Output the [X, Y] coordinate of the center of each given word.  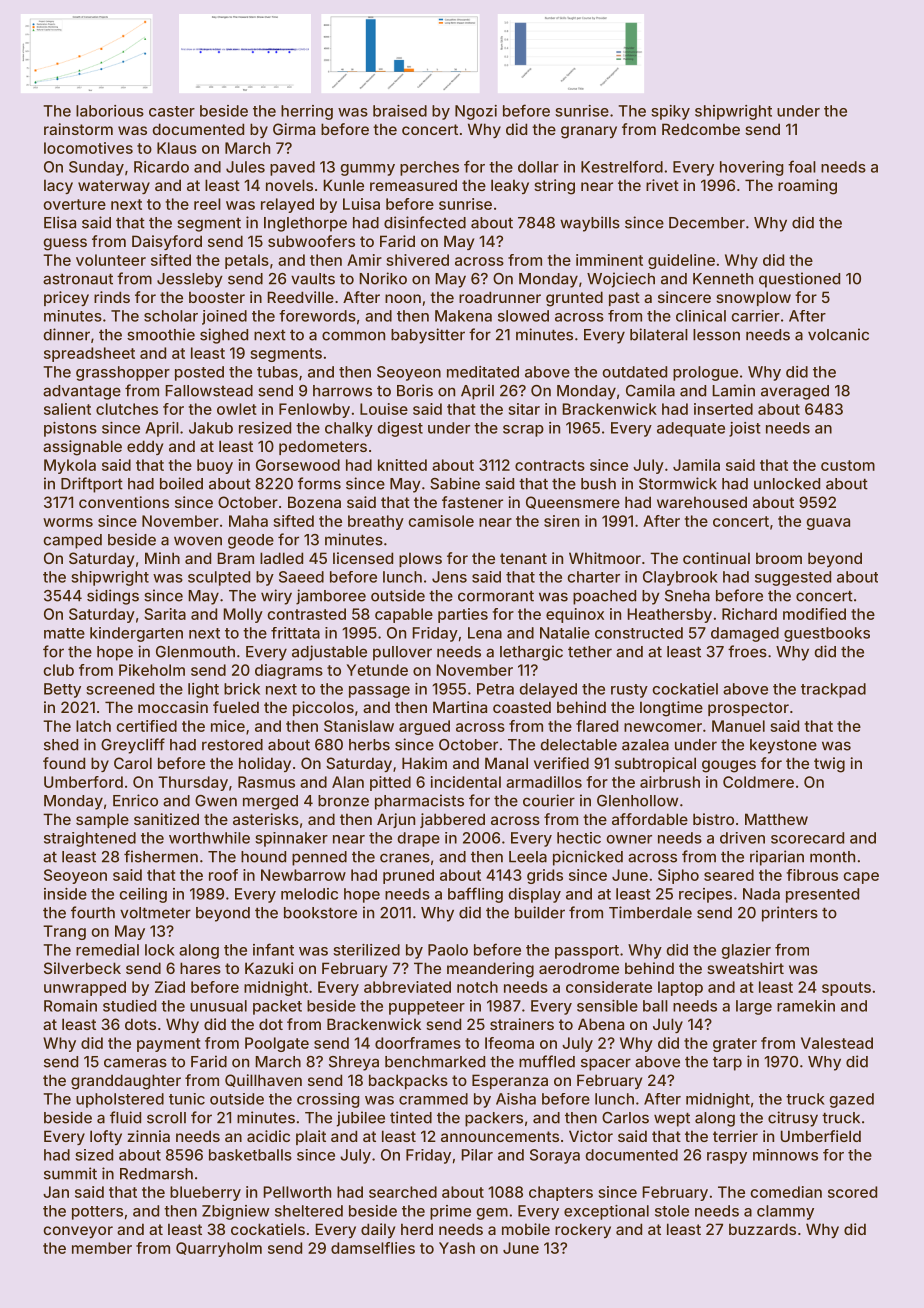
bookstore [320, 913]
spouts [846, 989]
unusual [218, 1006]
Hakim [424, 763]
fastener [472, 502]
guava [828, 524]
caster [172, 111]
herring [307, 112]
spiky [670, 112]
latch [93, 726]
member [102, 1248]
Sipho [678, 876]
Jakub [211, 428]
